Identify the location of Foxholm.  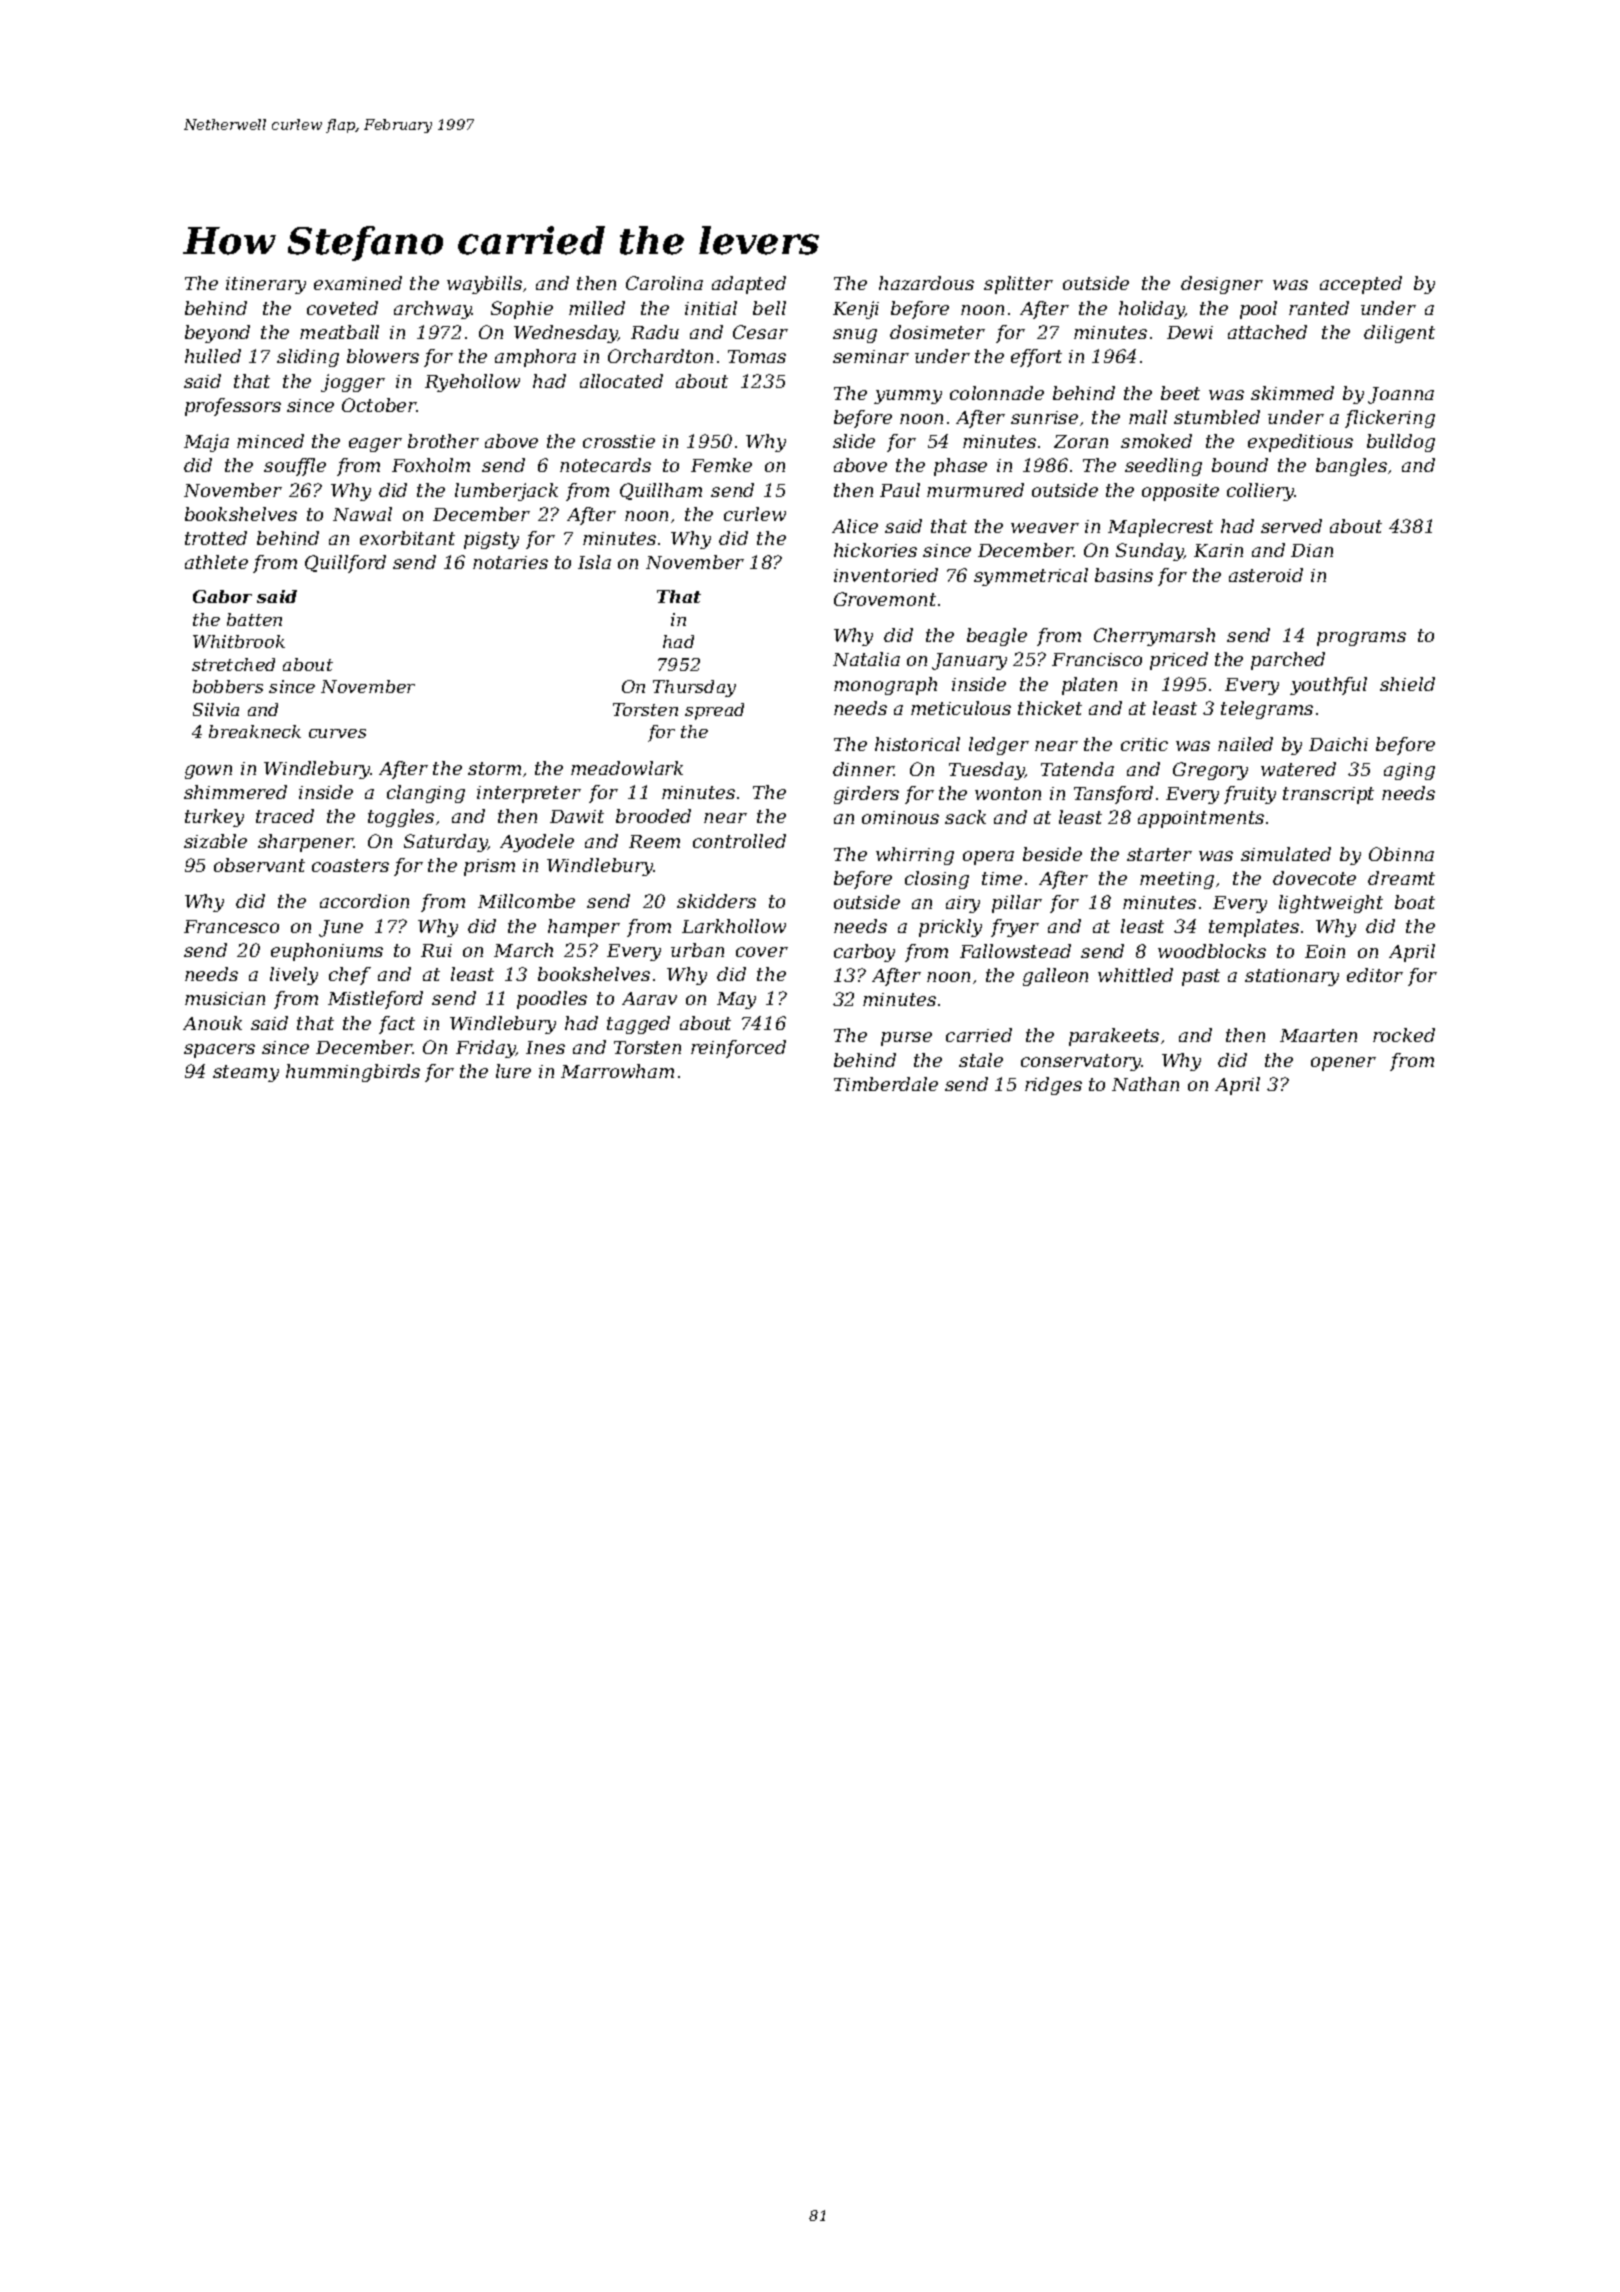
(431, 465).
